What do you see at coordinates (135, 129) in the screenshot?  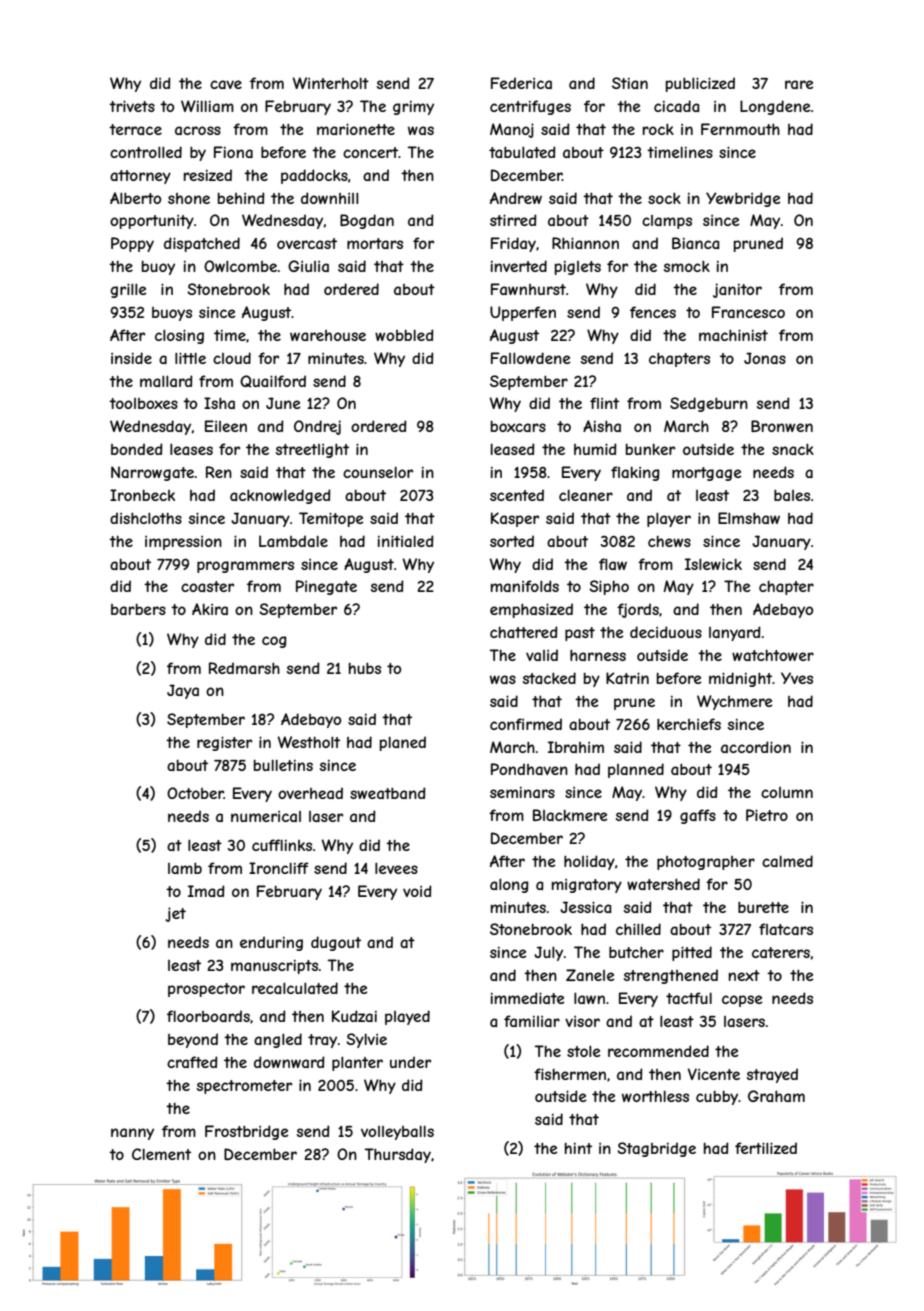 I see `terrace` at bounding box center [135, 129].
